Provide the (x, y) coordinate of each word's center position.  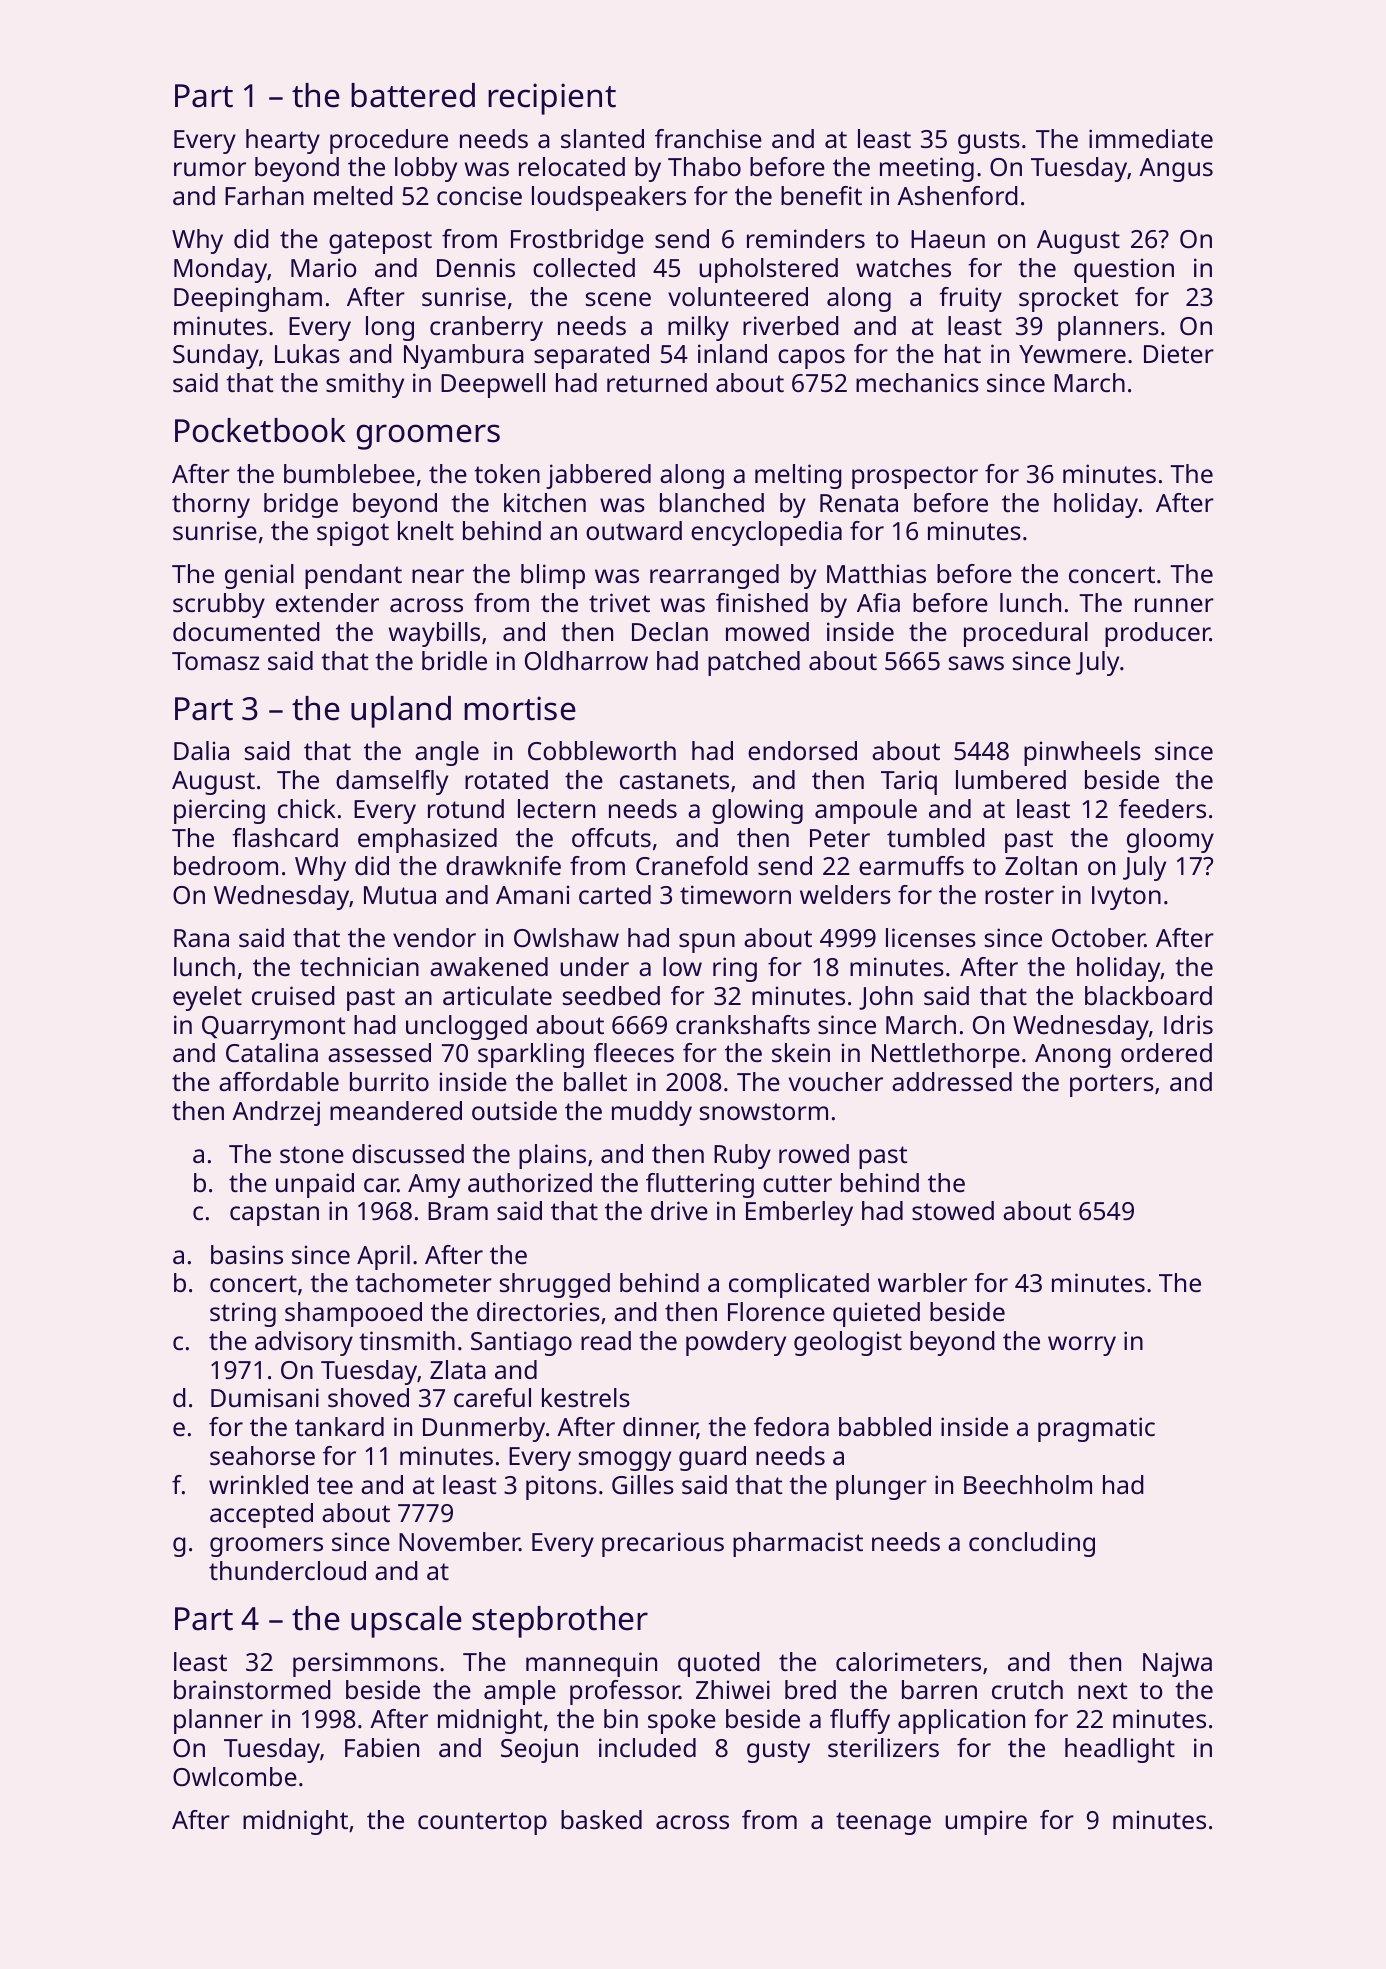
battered (413, 95)
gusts (989, 142)
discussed (408, 1153)
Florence (776, 1311)
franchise (708, 138)
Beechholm (1028, 1484)
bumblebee (349, 473)
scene (618, 299)
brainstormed (252, 1689)
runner (1174, 605)
